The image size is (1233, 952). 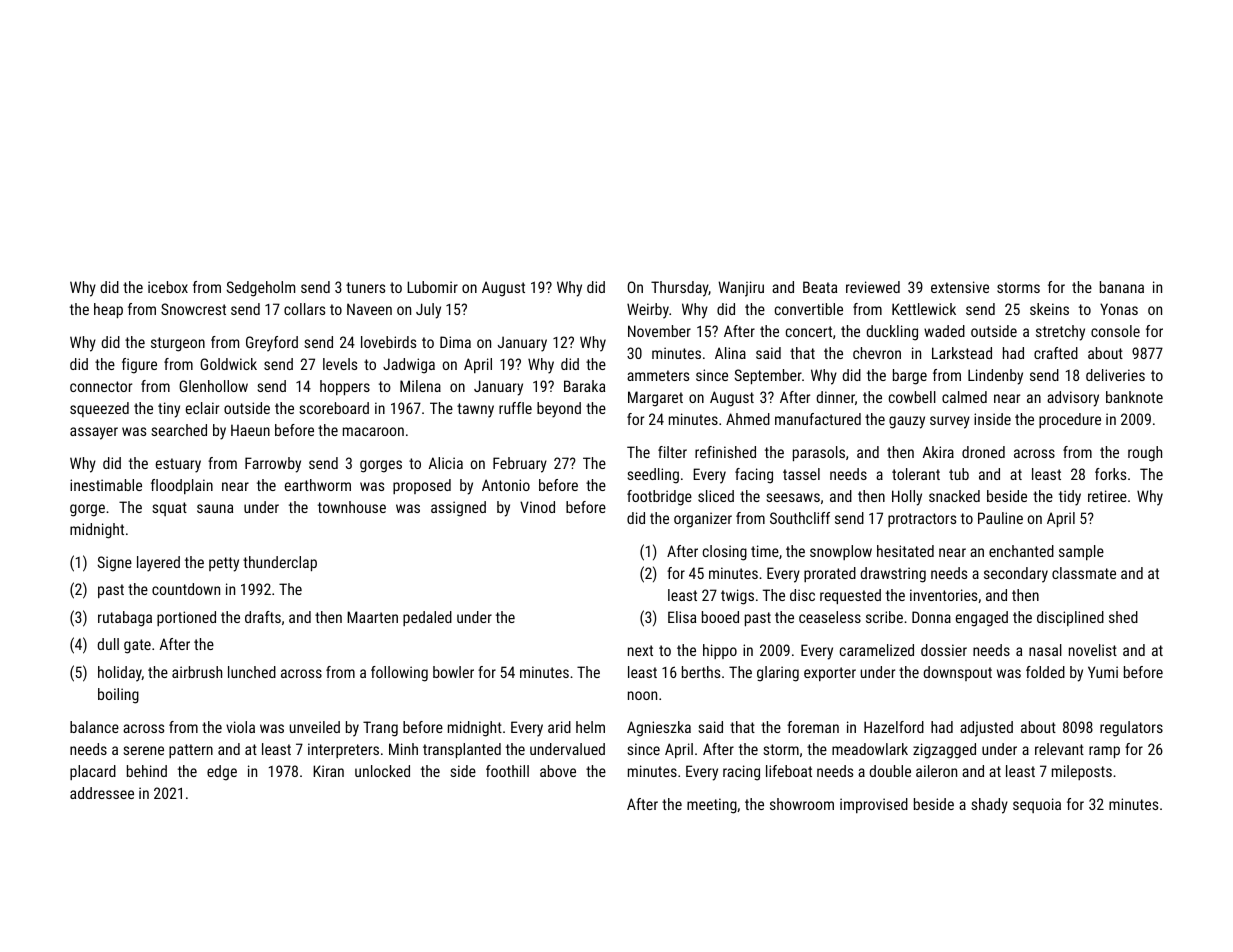 What do you see at coordinates (679, 289) in the page?
I see `Thursday` at bounding box center [679, 289].
